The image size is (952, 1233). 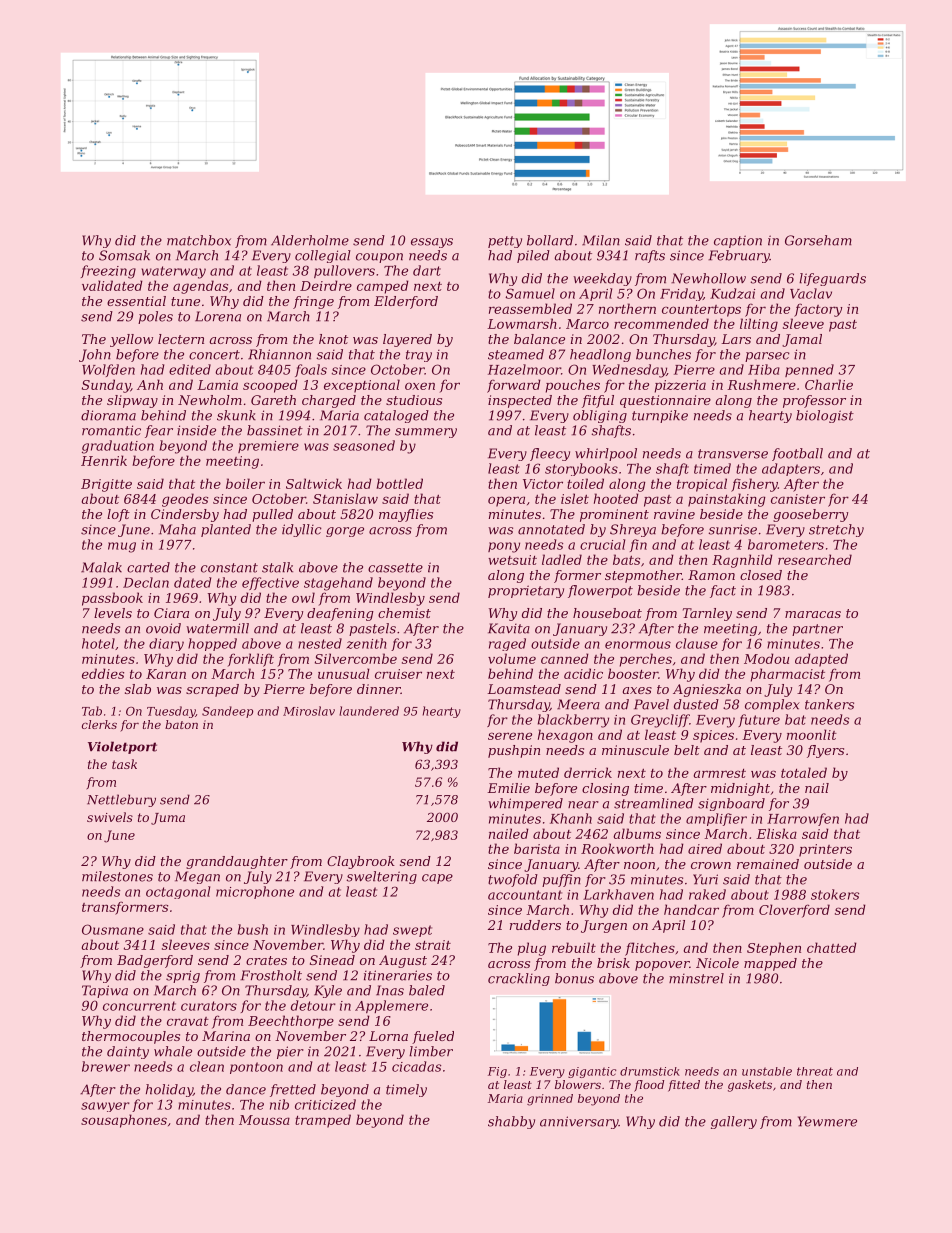 I want to click on gallery, so click(x=734, y=1122).
